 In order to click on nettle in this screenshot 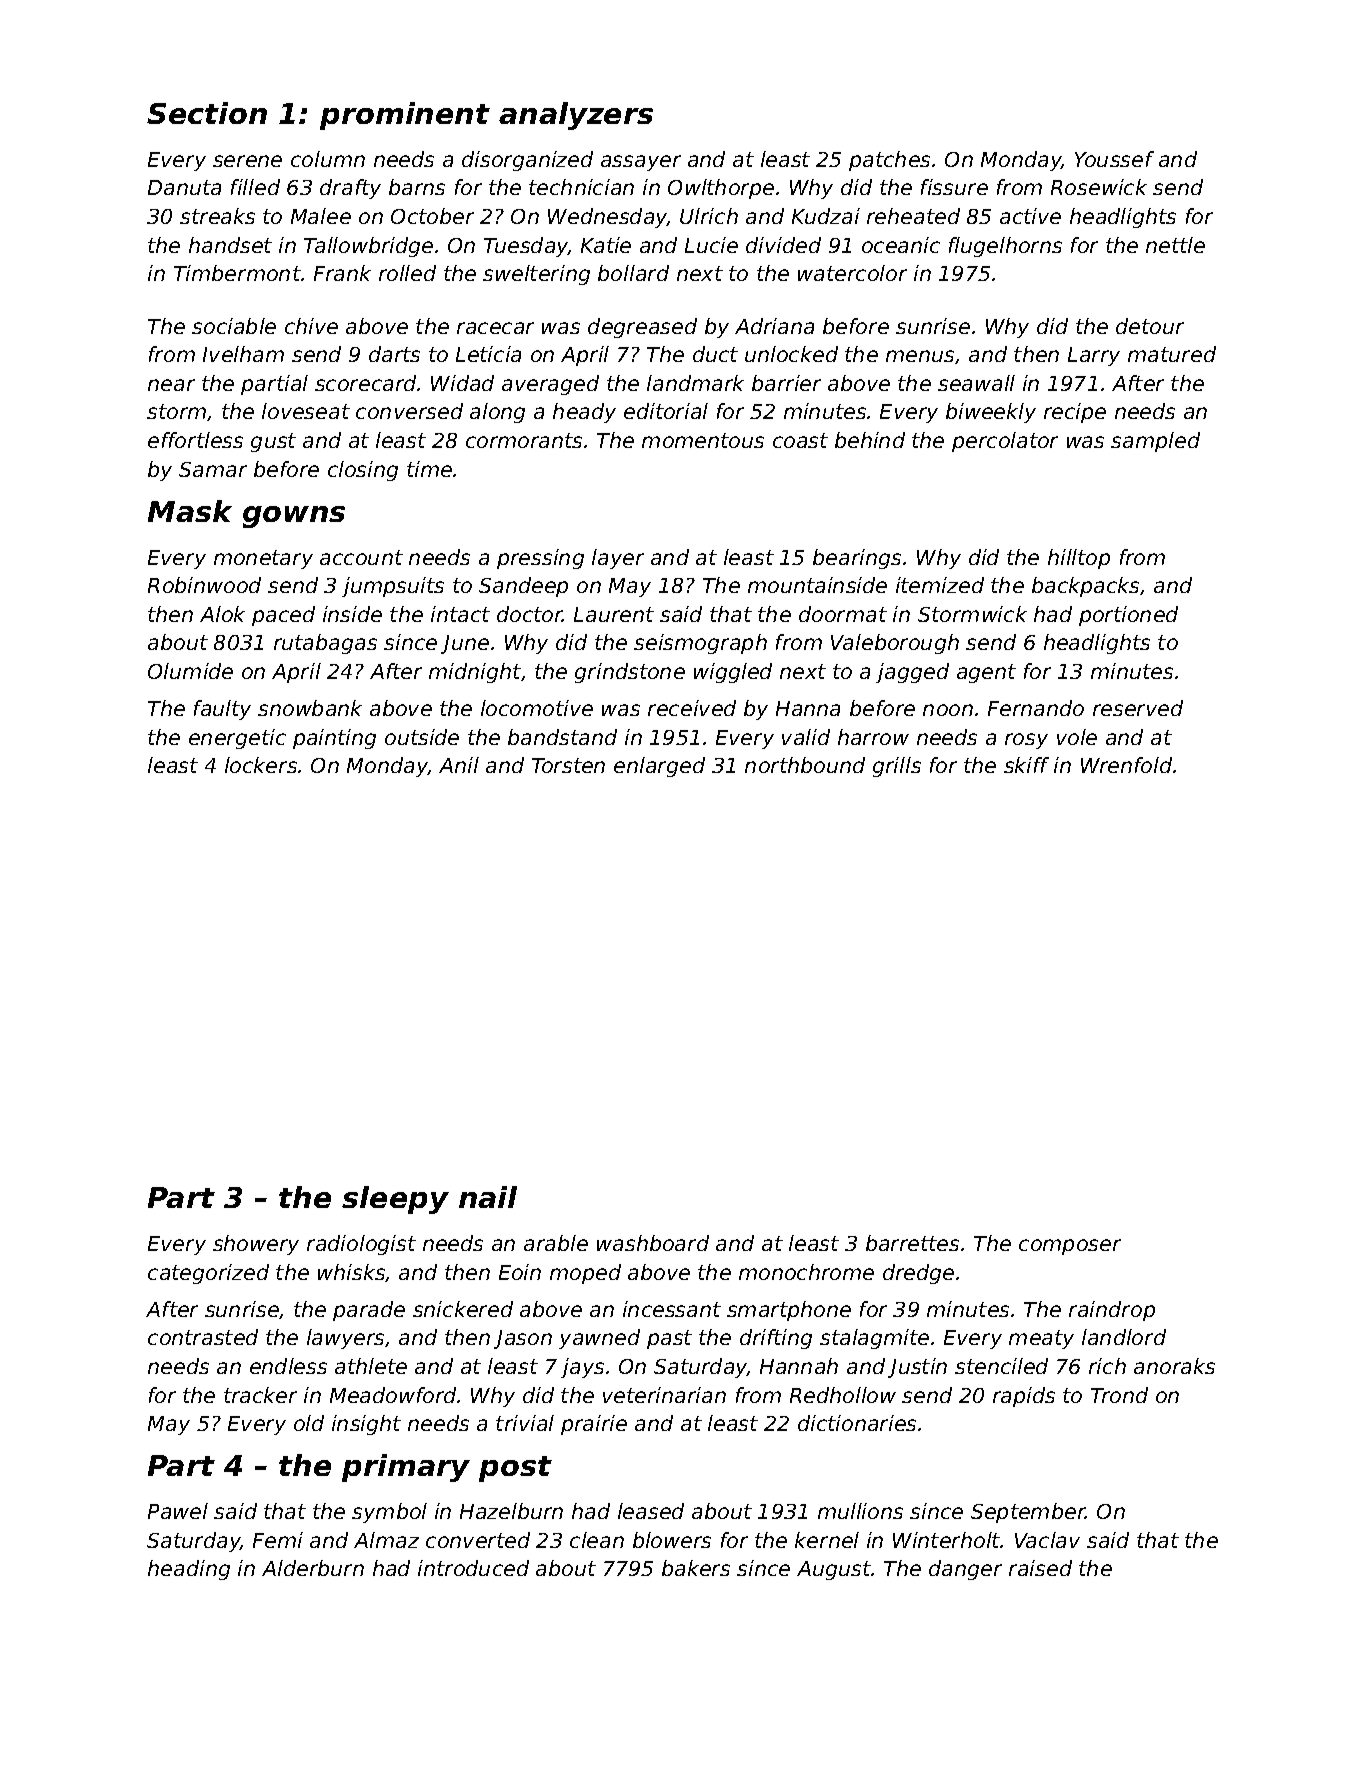, I will do `click(1175, 245)`.
